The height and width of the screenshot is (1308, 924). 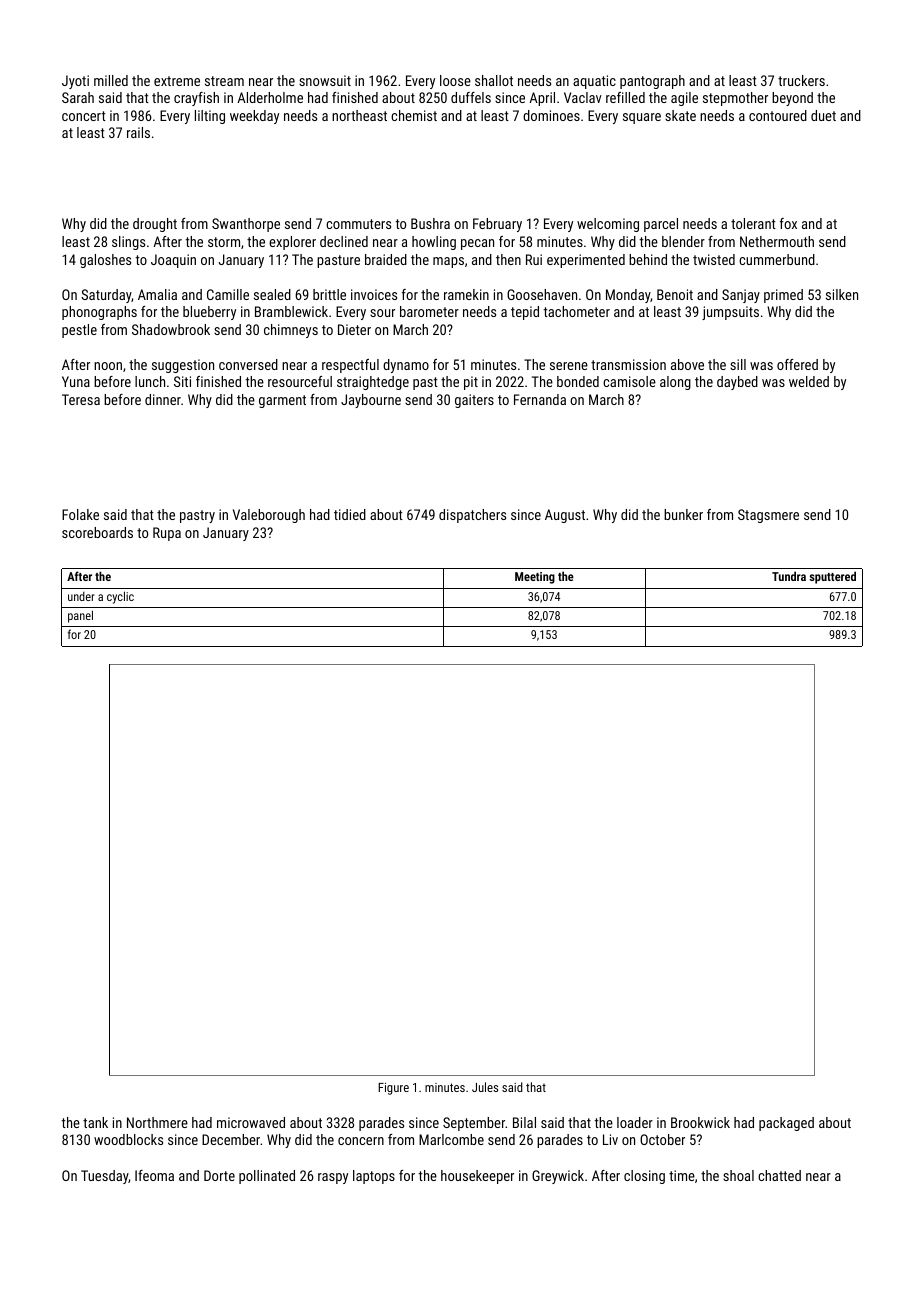 What do you see at coordinates (558, 1177) in the screenshot?
I see `Greywick` at bounding box center [558, 1177].
